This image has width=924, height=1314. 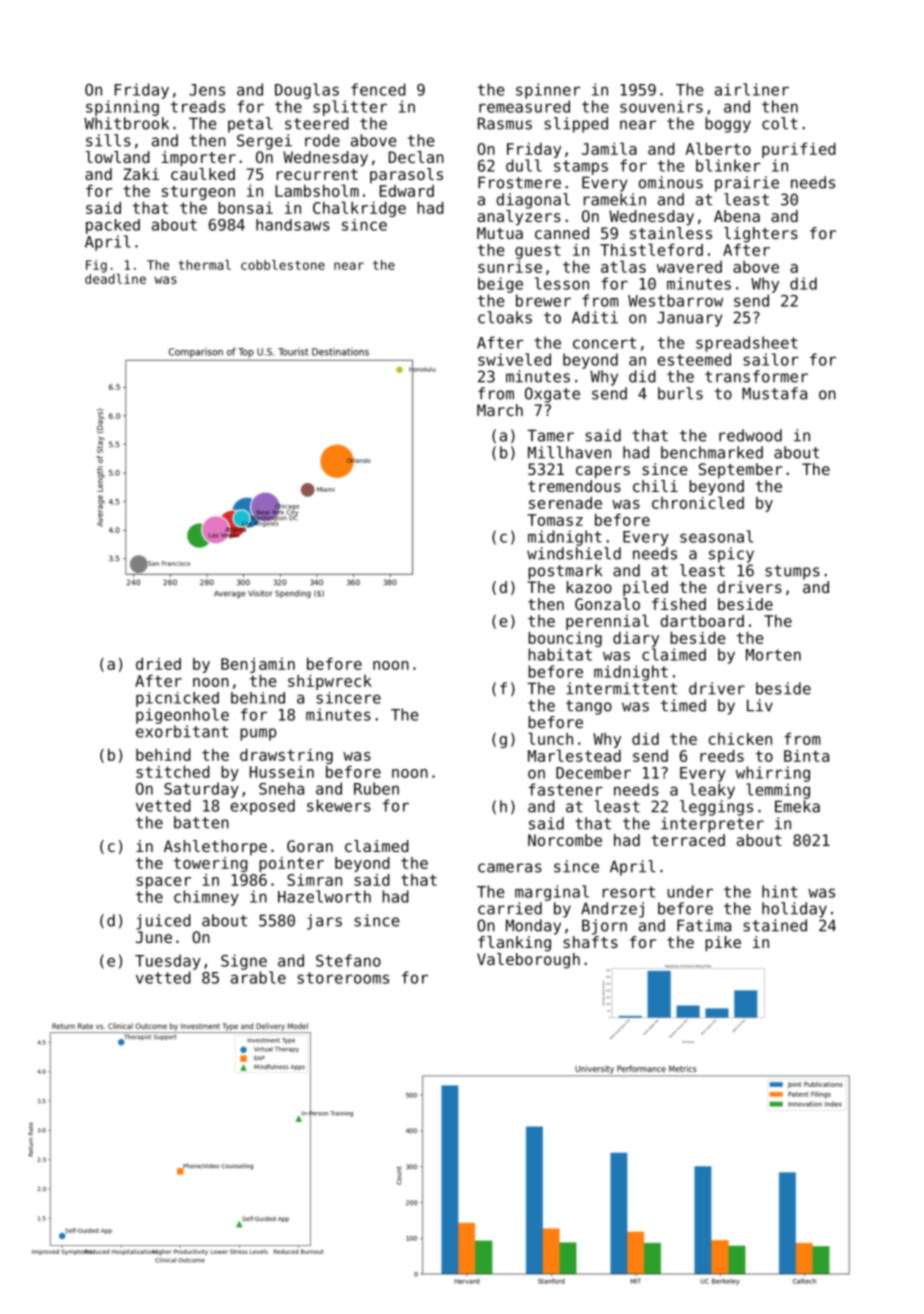 I want to click on swiveled, so click(x=514, y=359).
